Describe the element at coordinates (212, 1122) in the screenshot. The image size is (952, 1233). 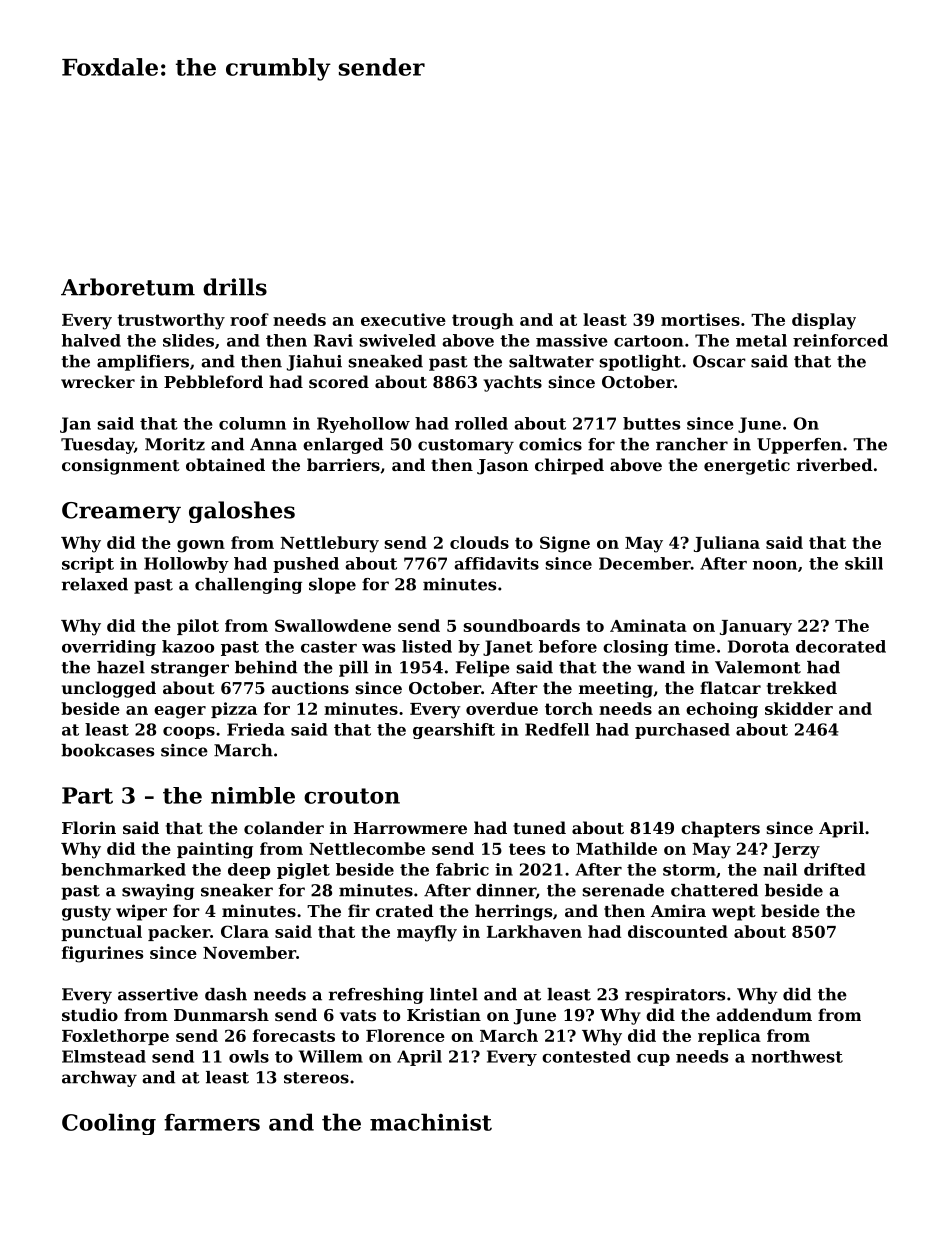
I see `farmers` at that location.
